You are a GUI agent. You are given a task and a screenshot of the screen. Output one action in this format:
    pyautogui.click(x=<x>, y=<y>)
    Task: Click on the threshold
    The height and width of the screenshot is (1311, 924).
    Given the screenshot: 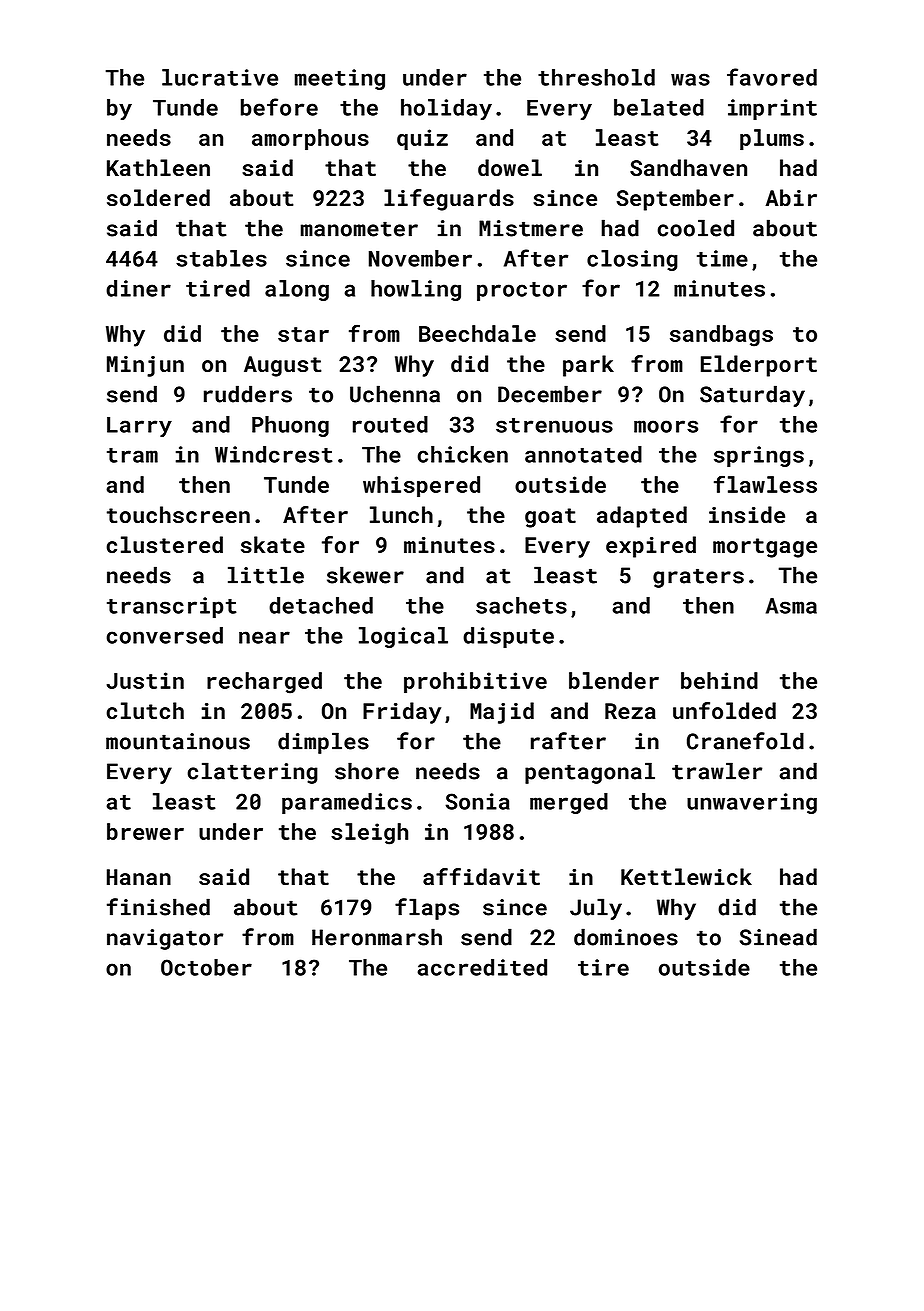 What is the action you would take?
    pyautogui.click(x=596, y=77)
